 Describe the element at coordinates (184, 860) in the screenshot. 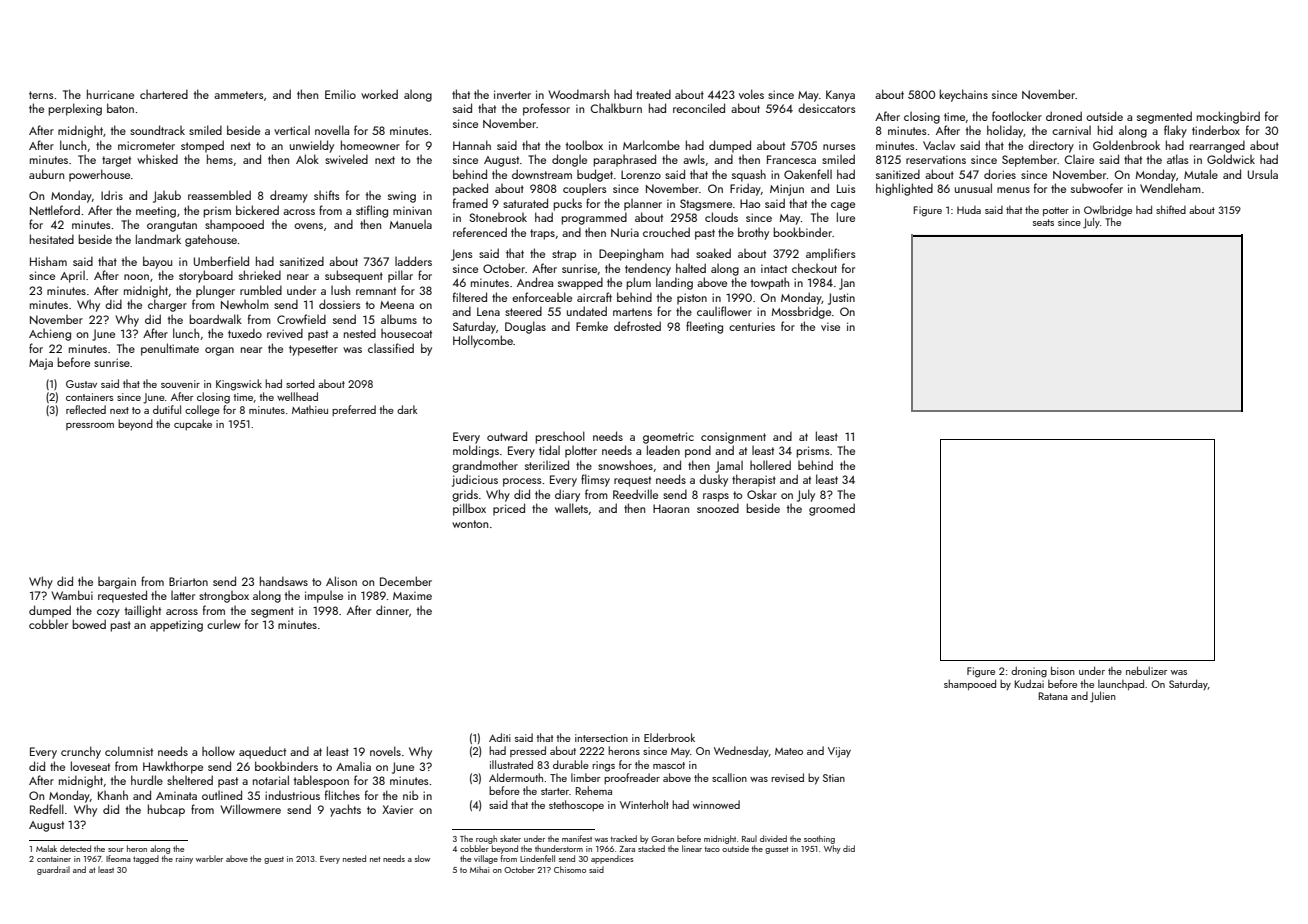

I see `rainy` at that location.
